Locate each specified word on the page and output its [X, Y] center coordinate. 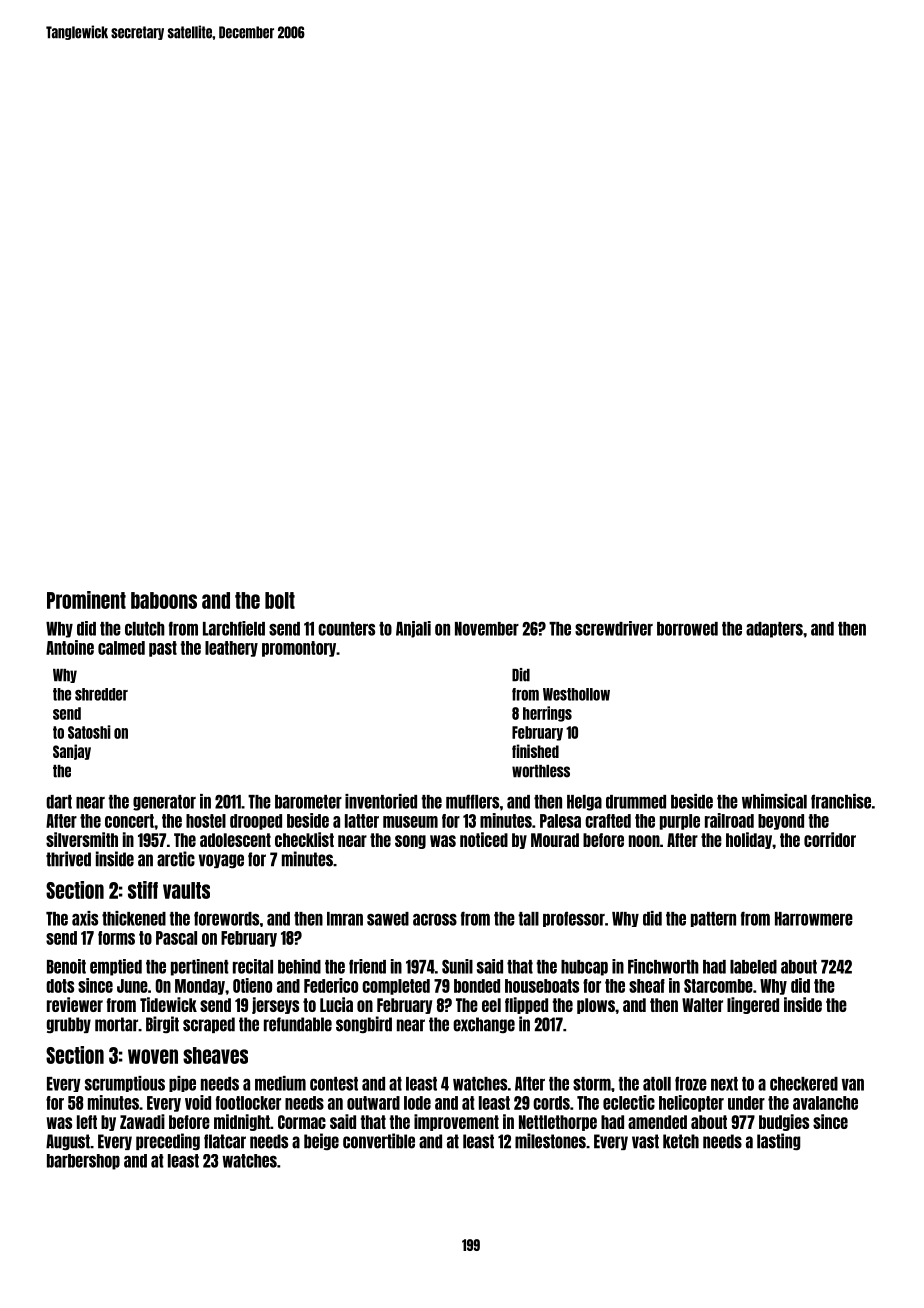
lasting [778, 1142]
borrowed [687, 629]
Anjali [413, 629]
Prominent [86, 600]
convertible [379, 1141]
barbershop [83, 1162]
